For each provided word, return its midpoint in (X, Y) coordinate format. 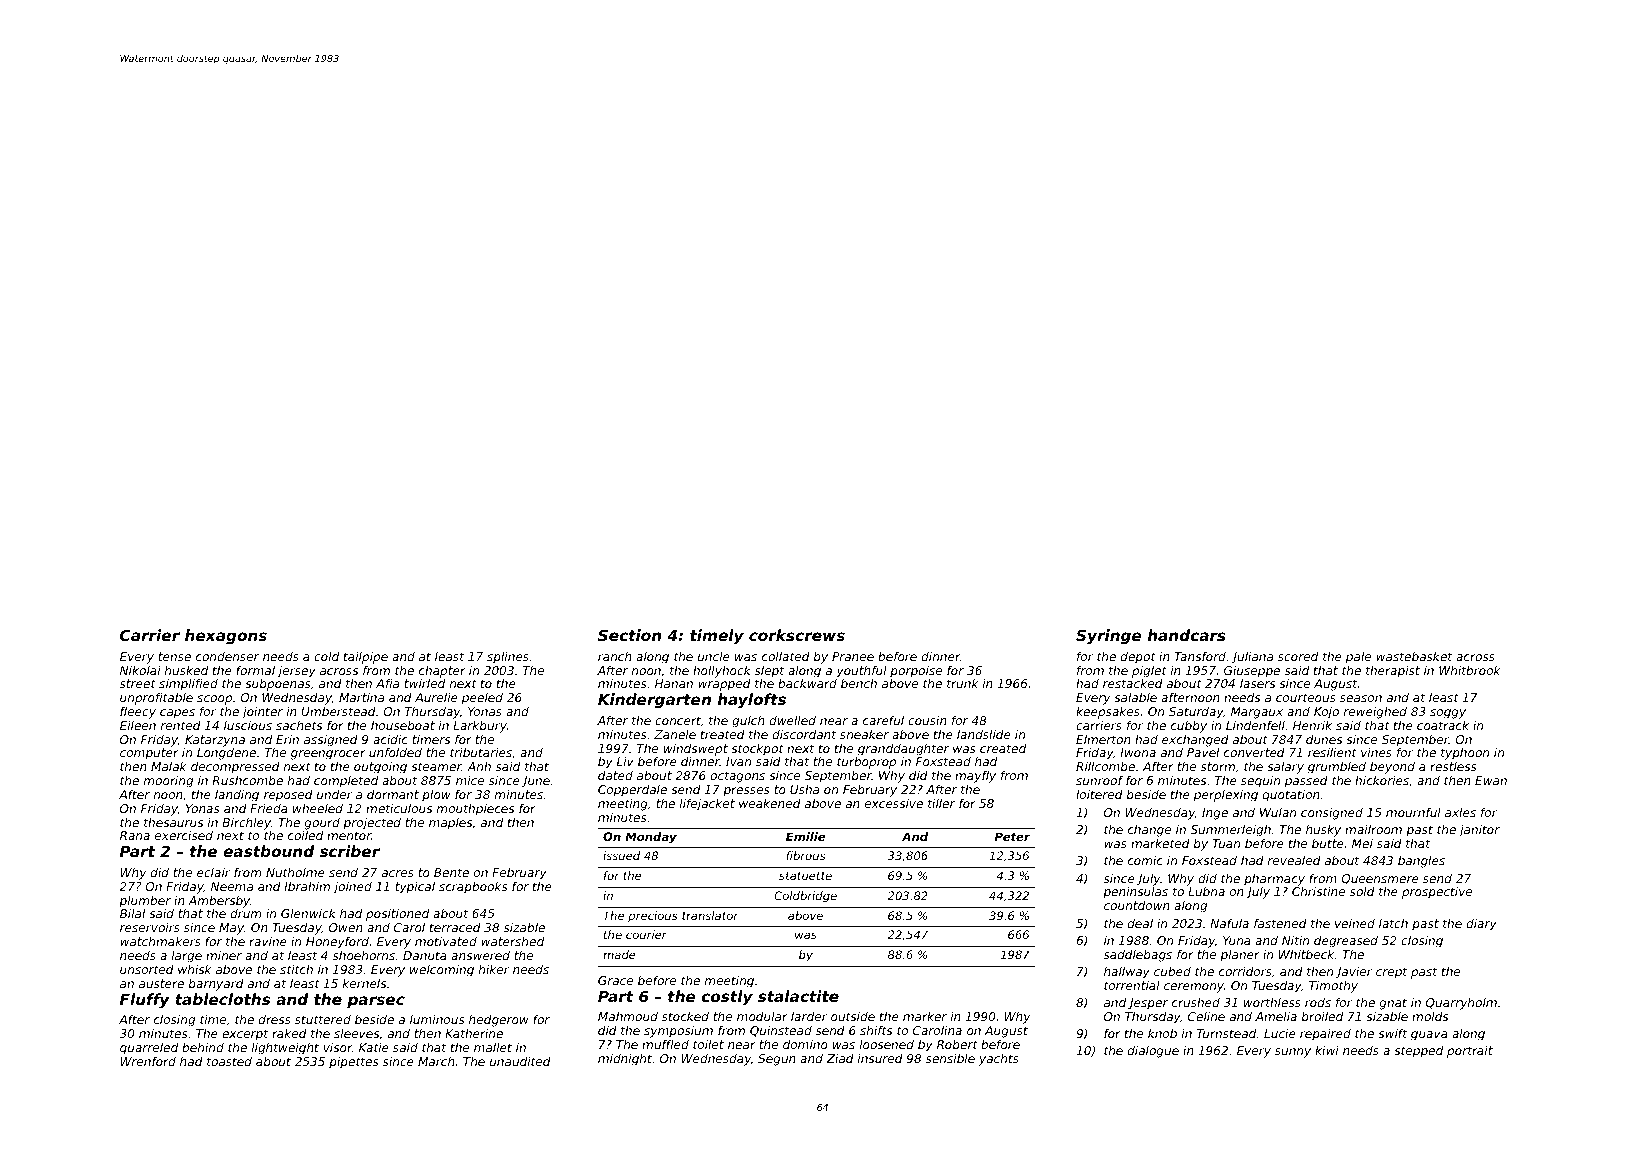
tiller (941, 803)
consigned (1332, 814)
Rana (135, 835)
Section (629, 635)
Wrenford (148, 1061)
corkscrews (797, 635)
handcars (1187, 635)
